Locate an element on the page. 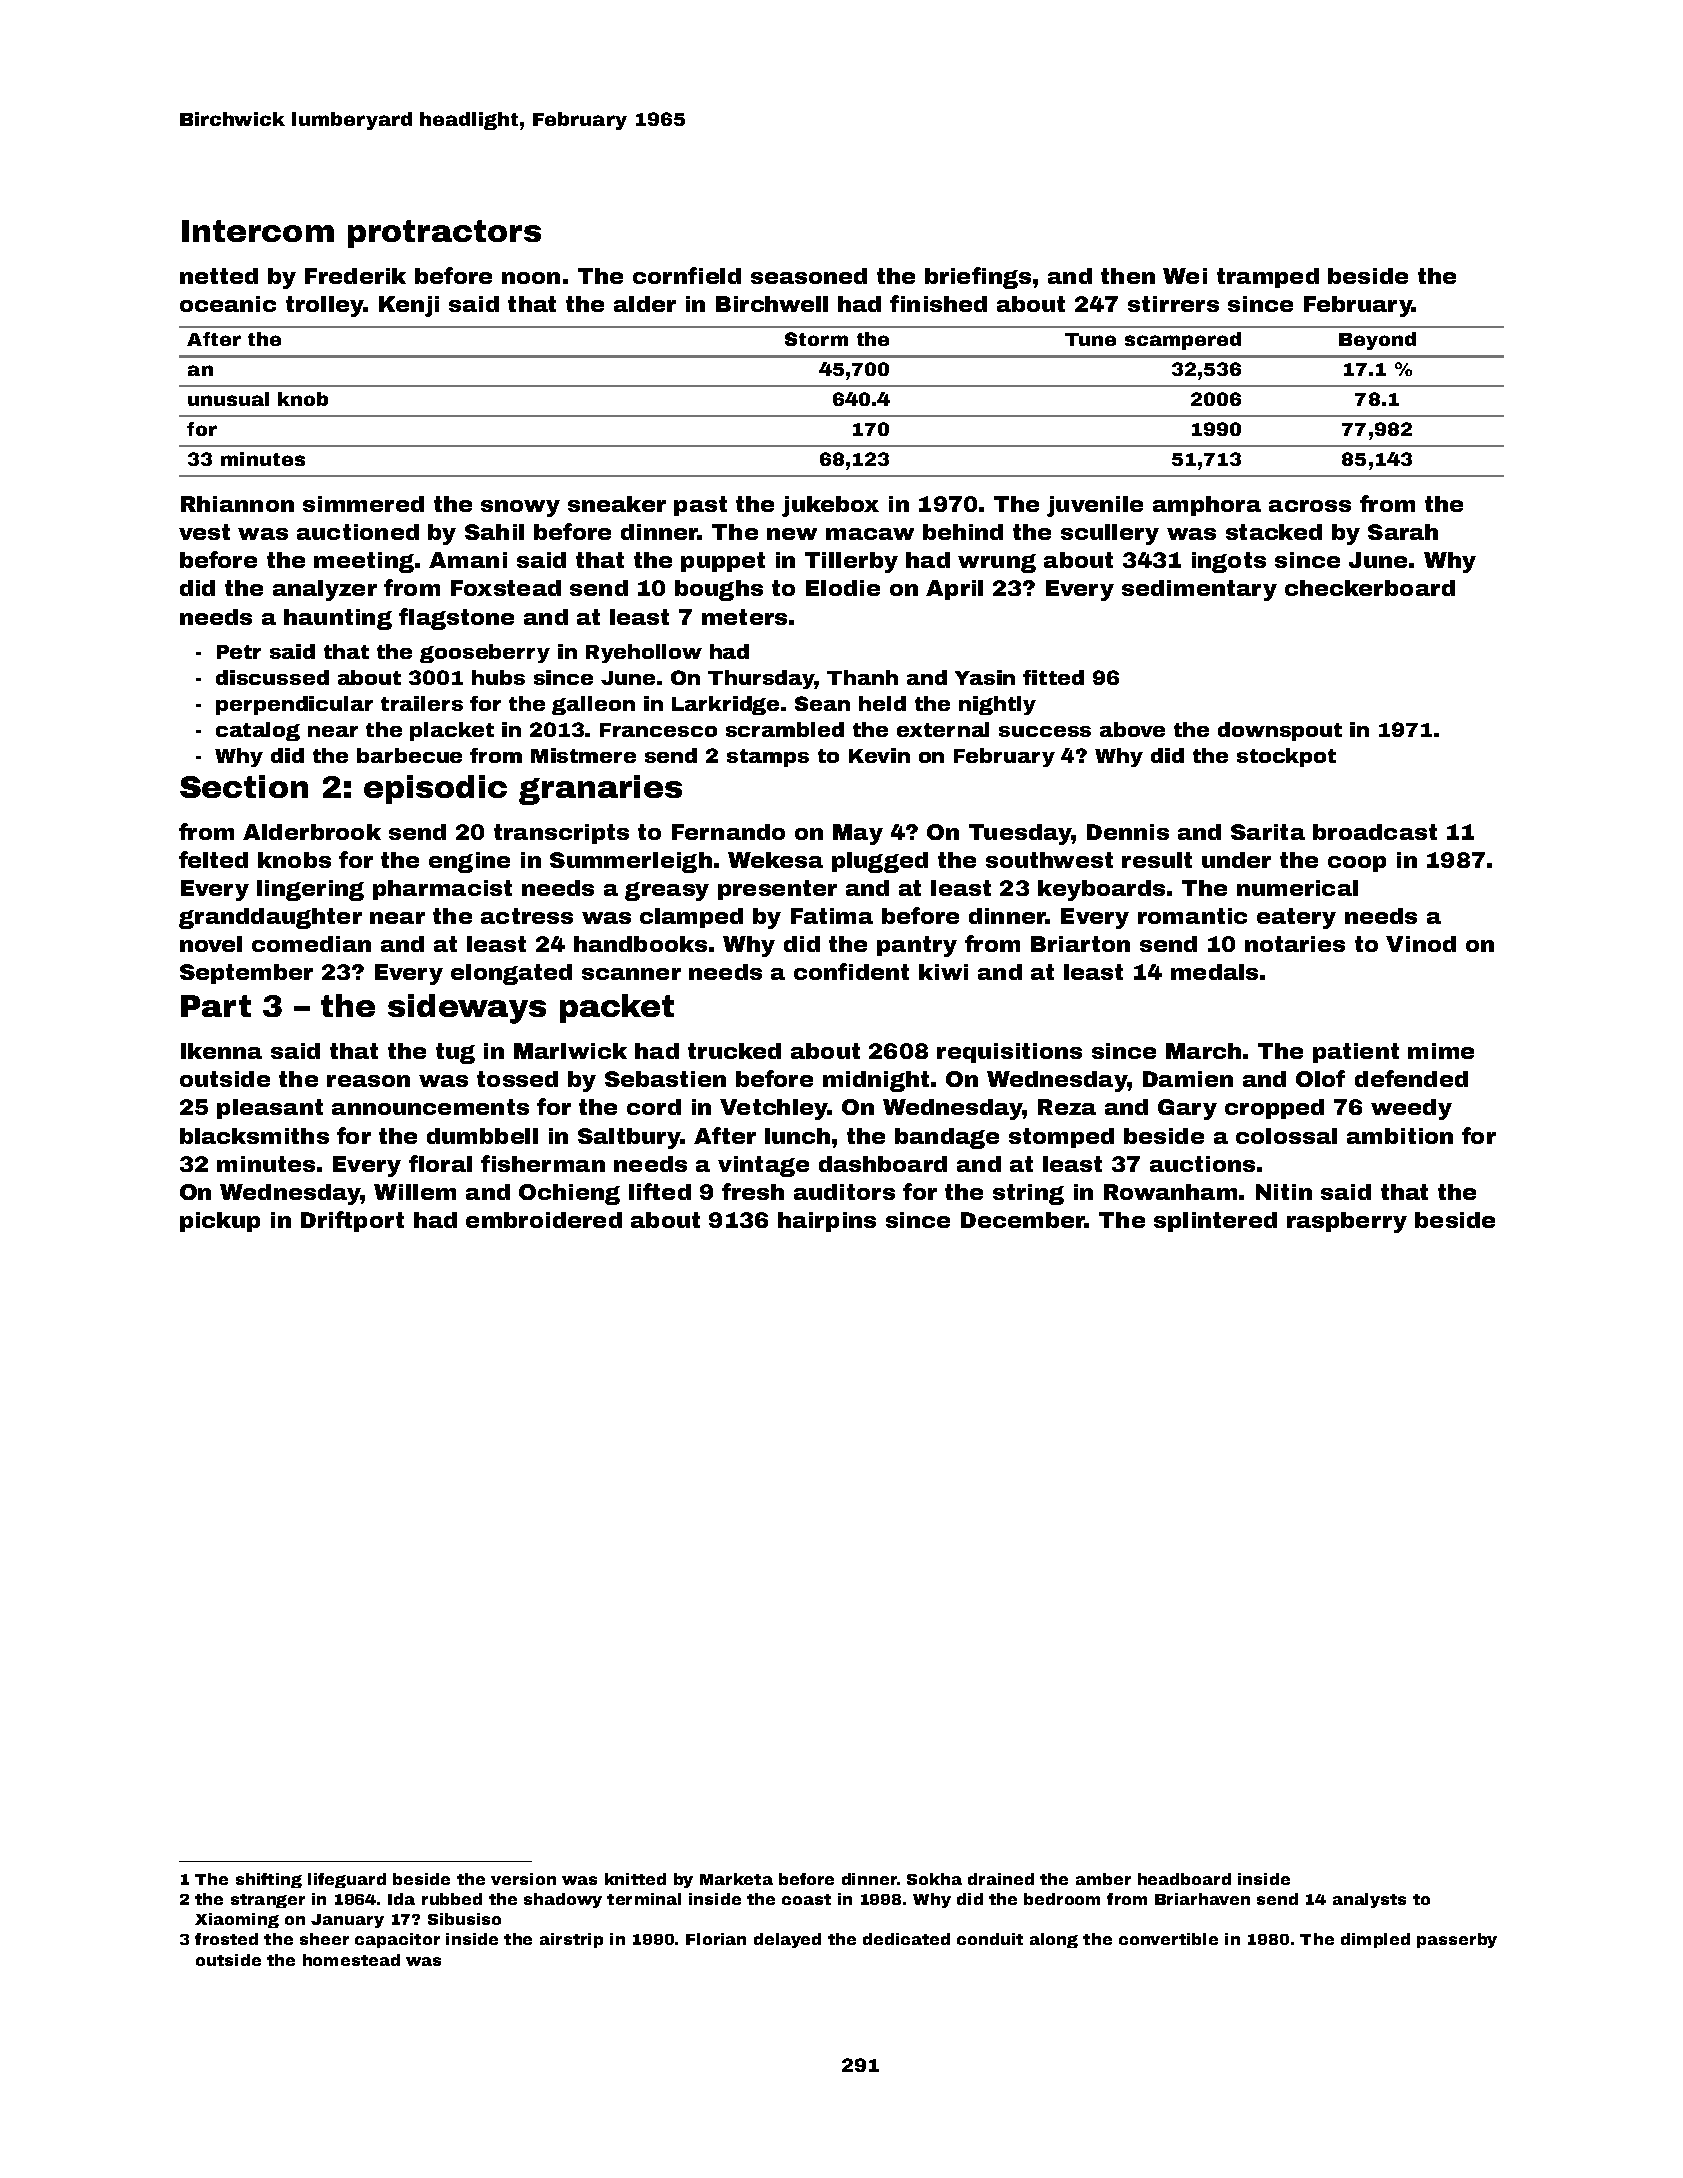  keyboards is located at coordinates (1101, 890).
